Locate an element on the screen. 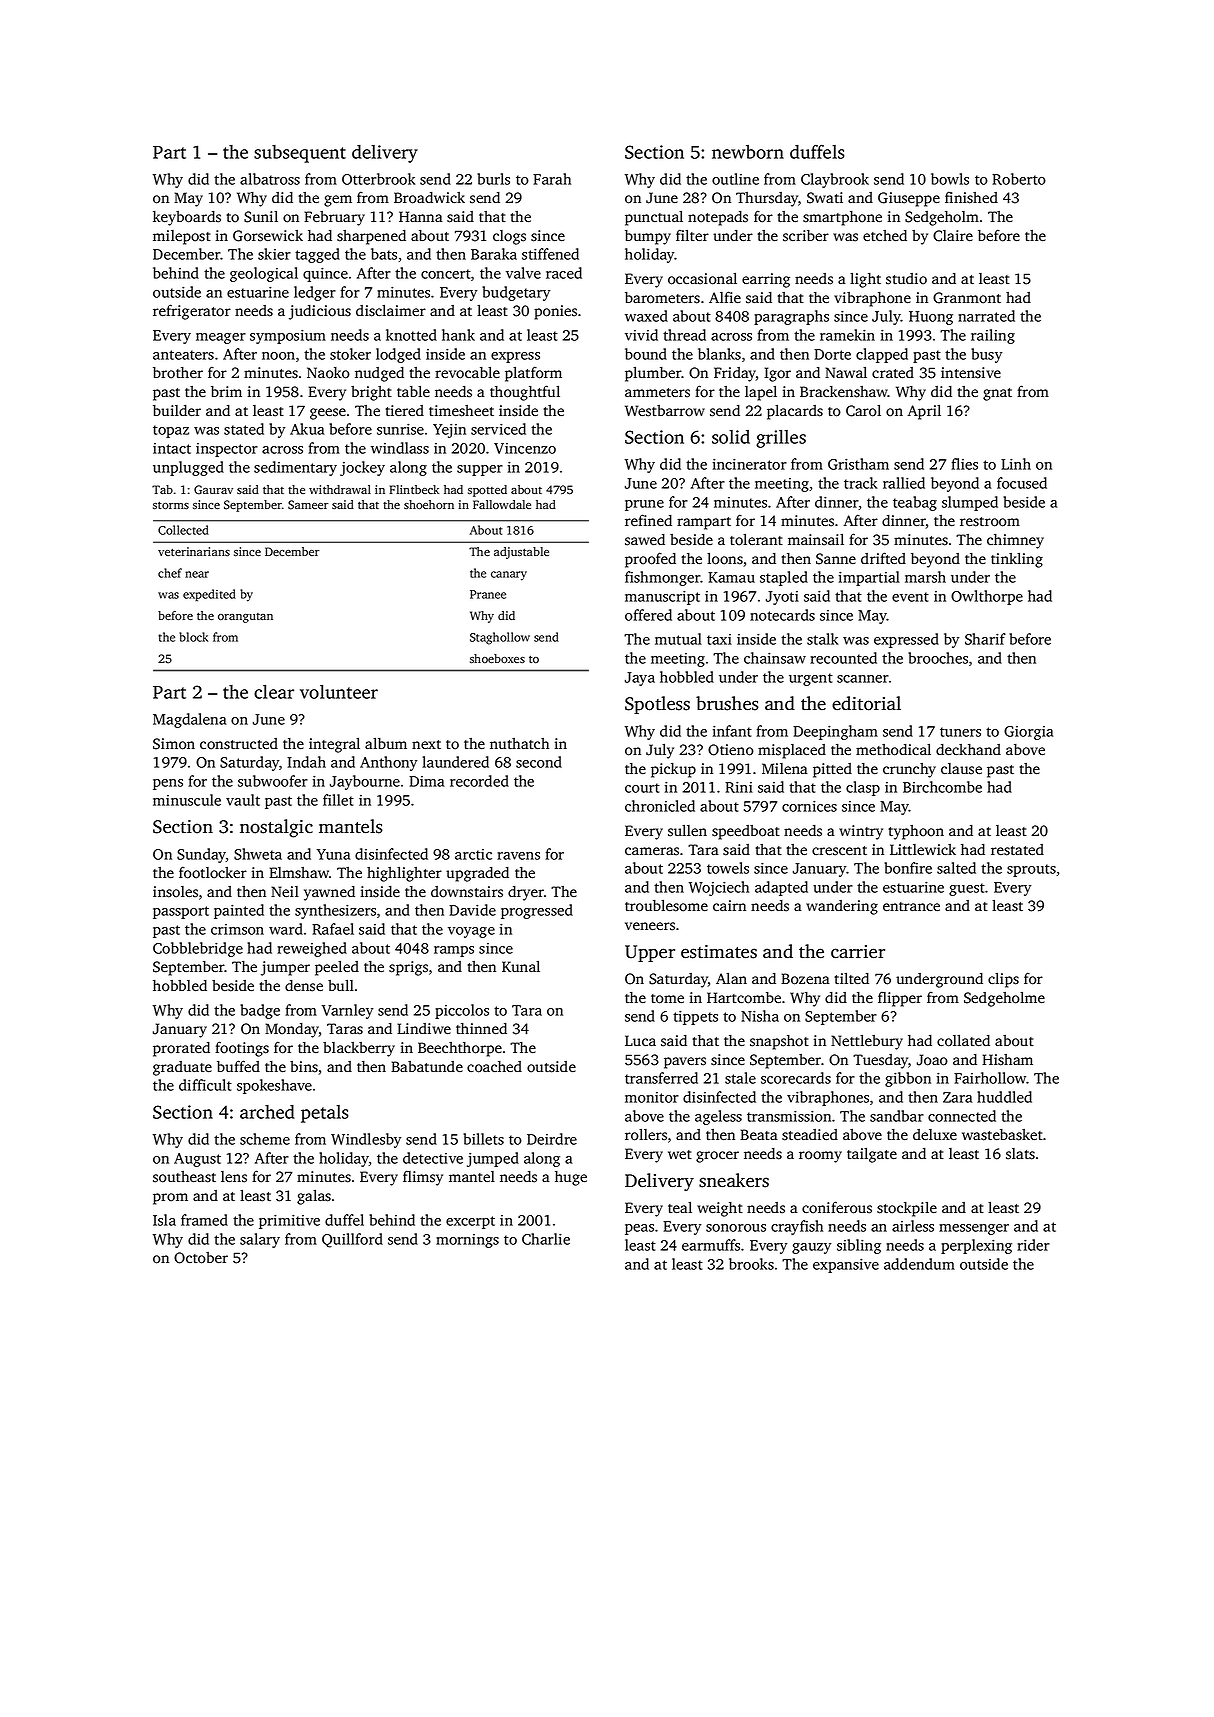 This screenshot has width=1214, height=1717. veneers is located at coordinates (650, 926).
